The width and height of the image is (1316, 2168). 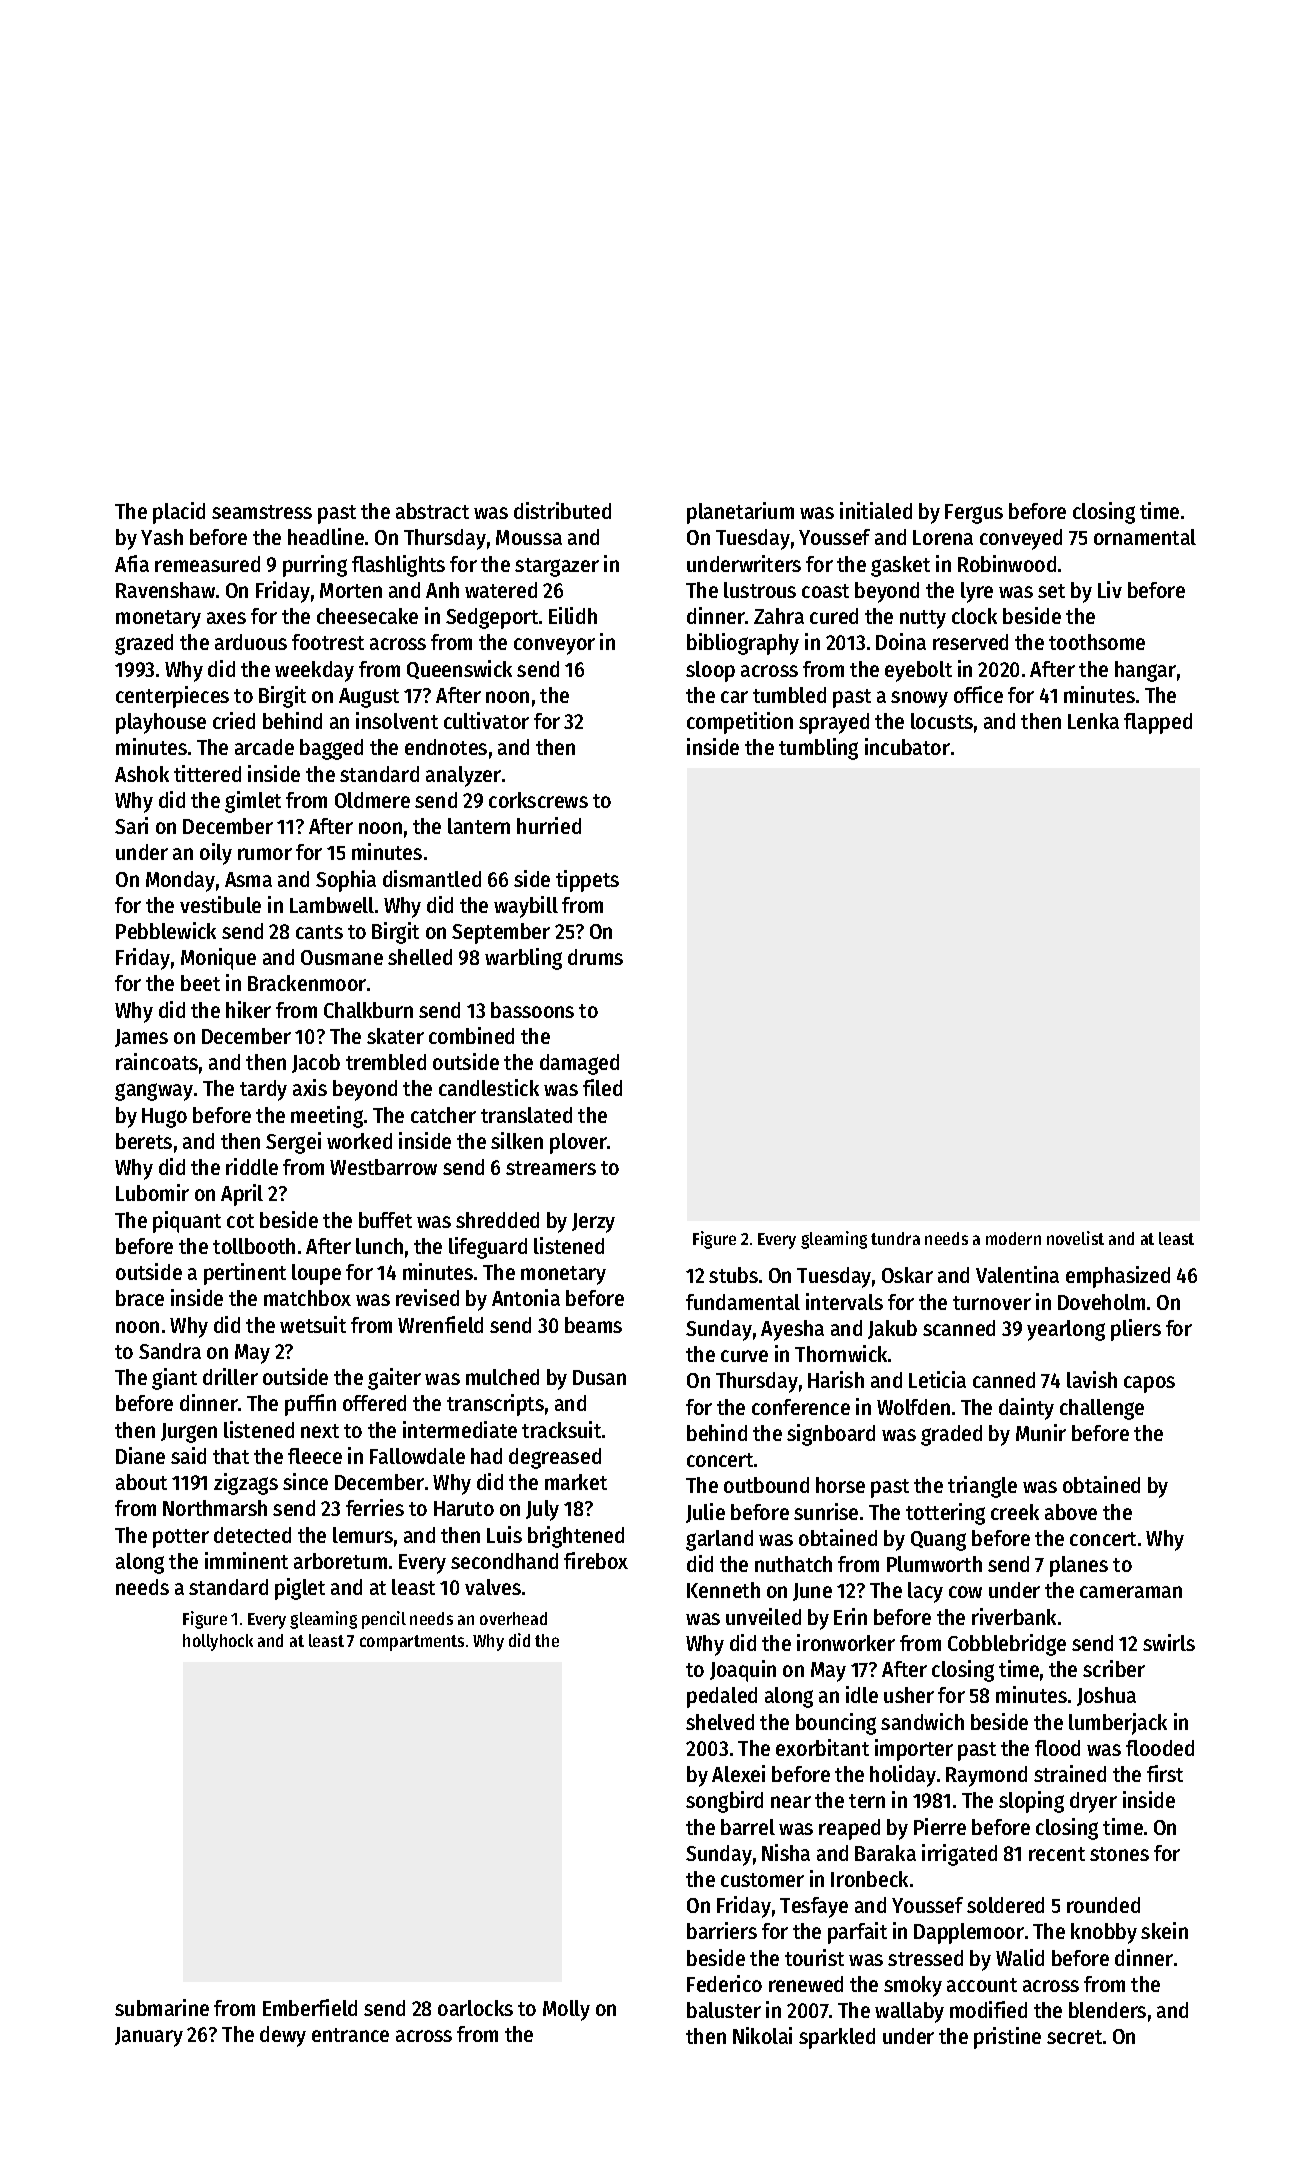 What do you see at coordinates (1007, 563) in the image?
I see `Robinwood` at bounding box center [1007, 563].
